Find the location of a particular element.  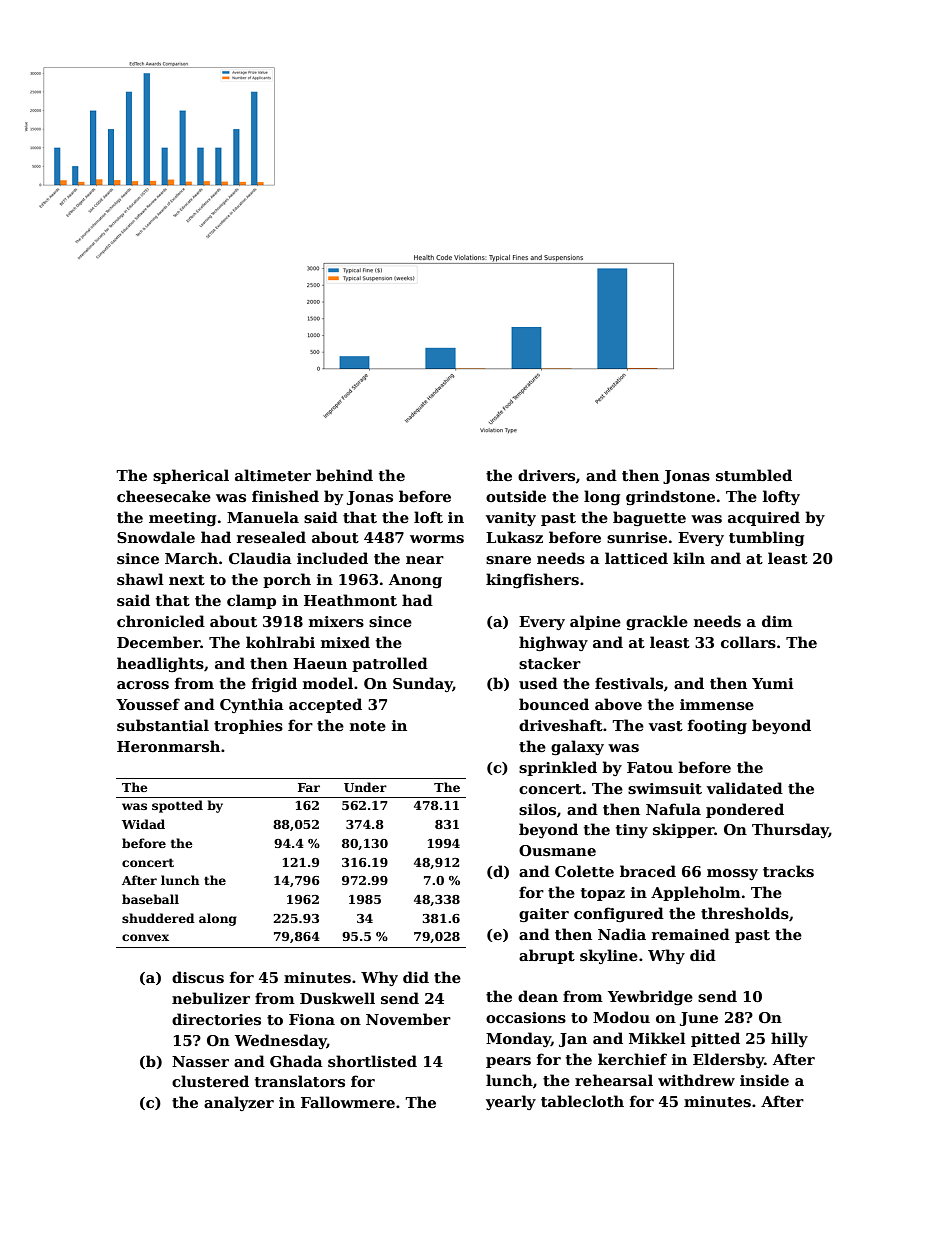

braced is located at coordinates (648, 871).
